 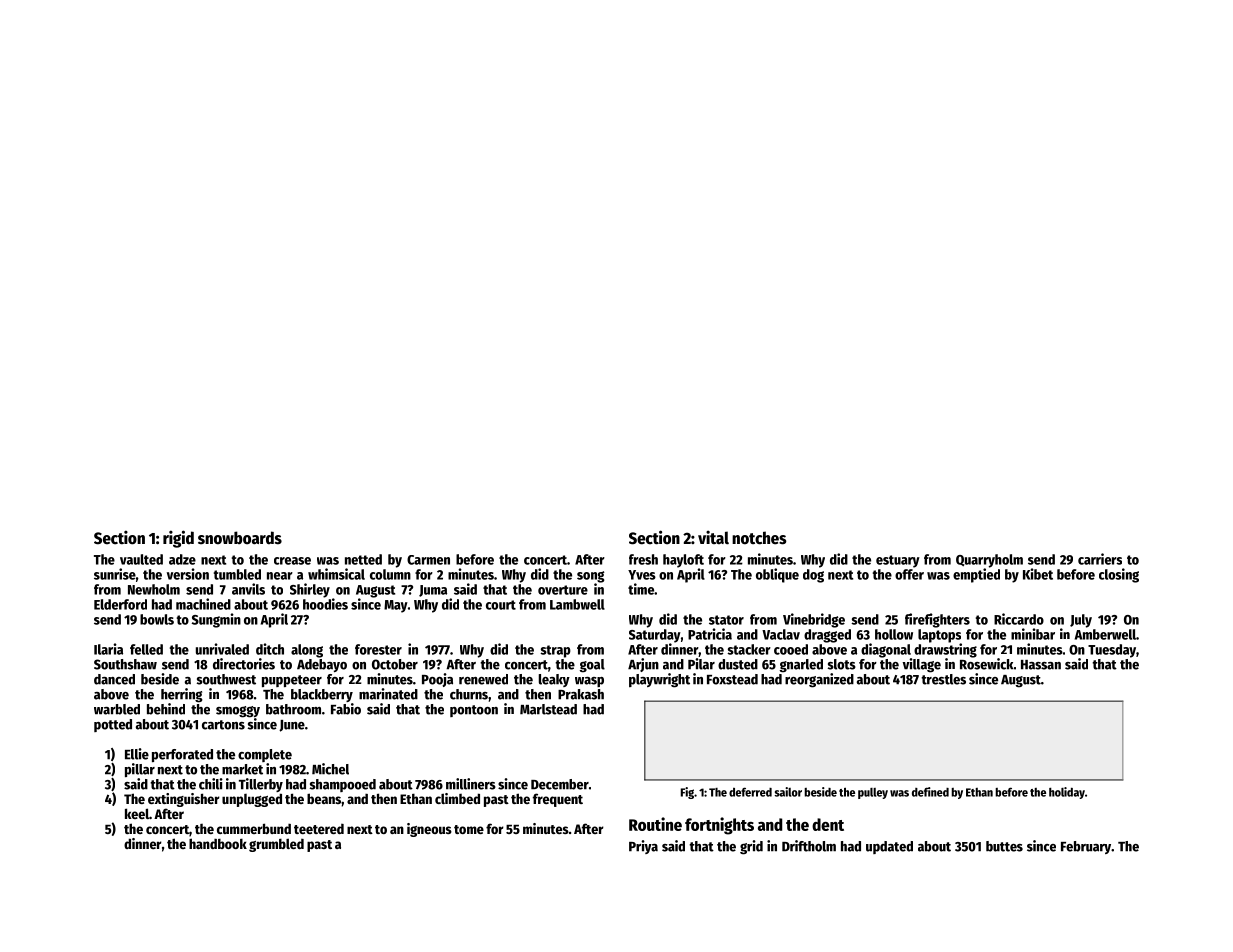 I want to click on carriers, so click(x=1100, y=559).
